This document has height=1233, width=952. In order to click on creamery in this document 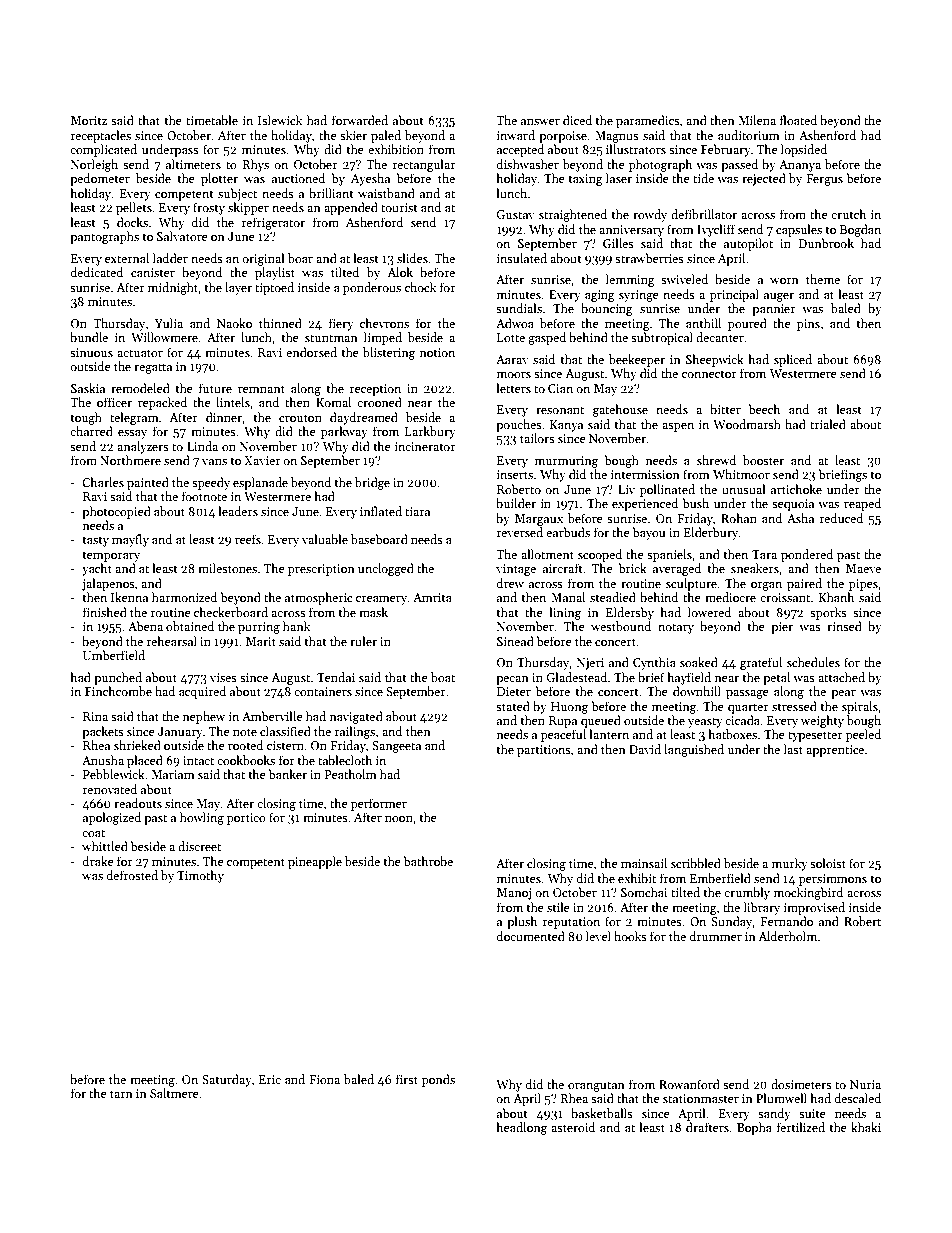, I will do `click(381, 600)`.
